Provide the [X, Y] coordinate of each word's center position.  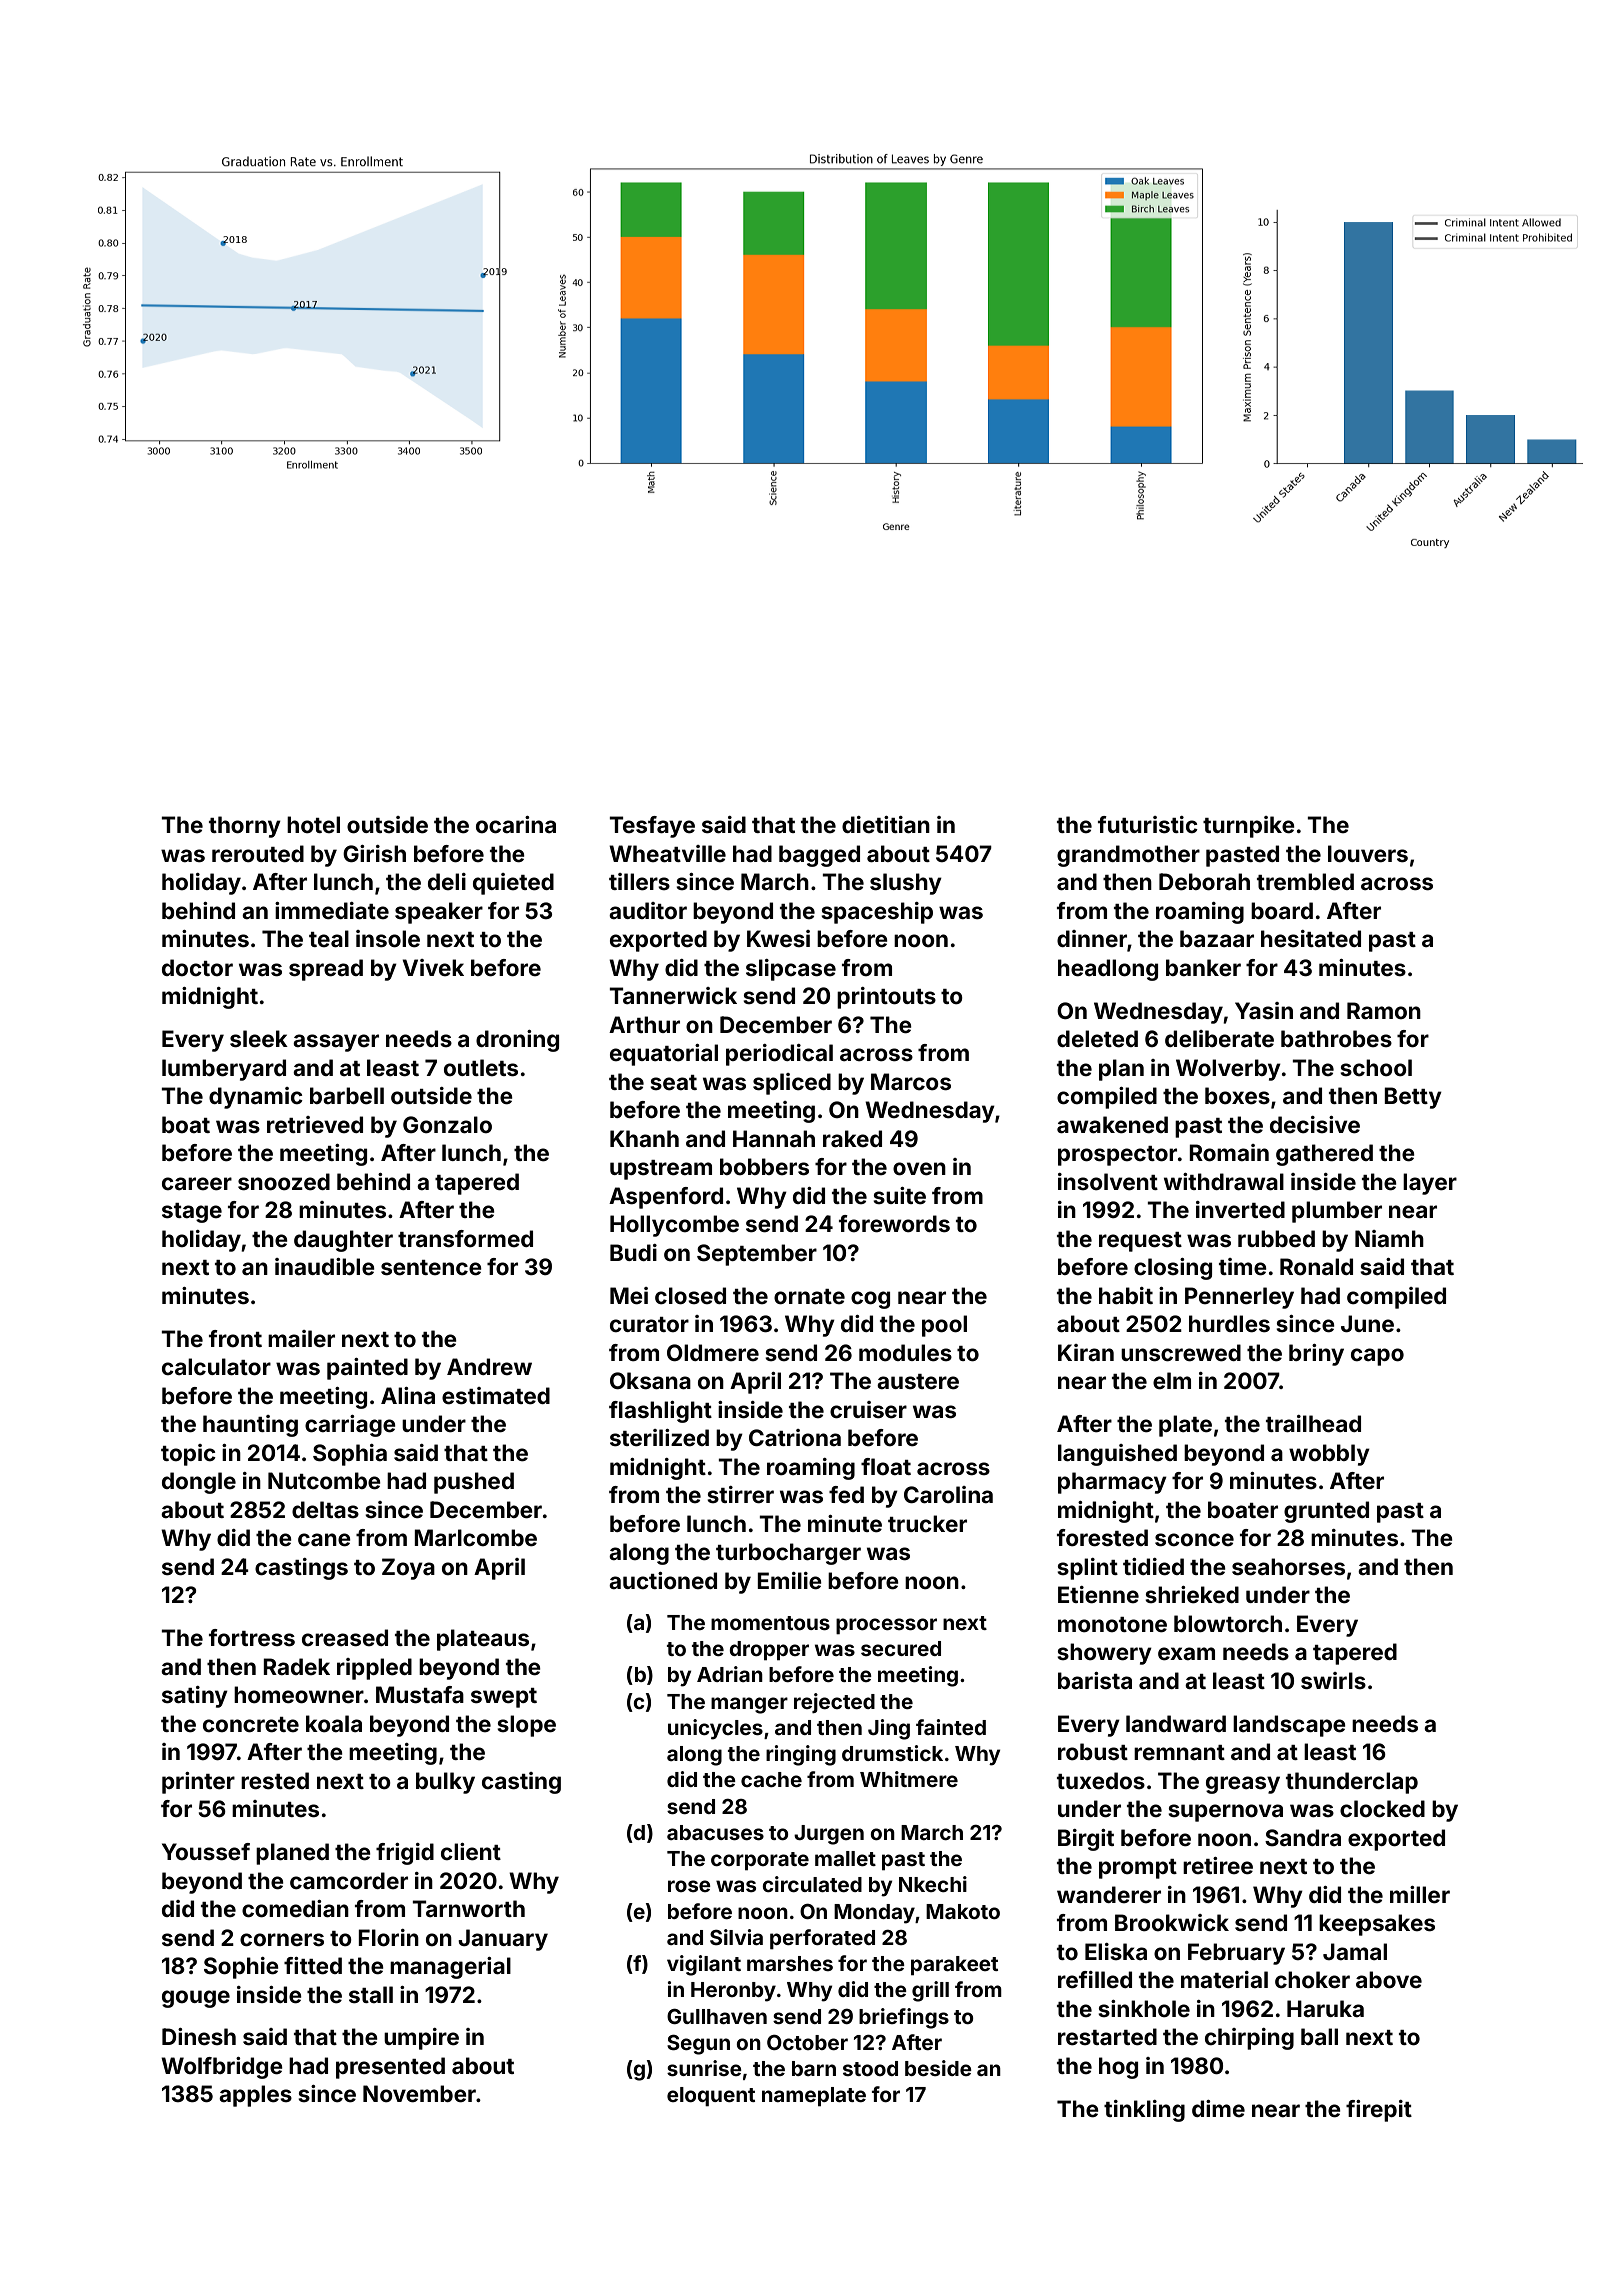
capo [1377, 1357]
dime [1218, 2108]
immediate [332, 910]
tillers [639, 881]
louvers [1368, 853]
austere [918, 1381]
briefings [904, 2018]
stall [371, 1994]
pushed [474, 1483]
